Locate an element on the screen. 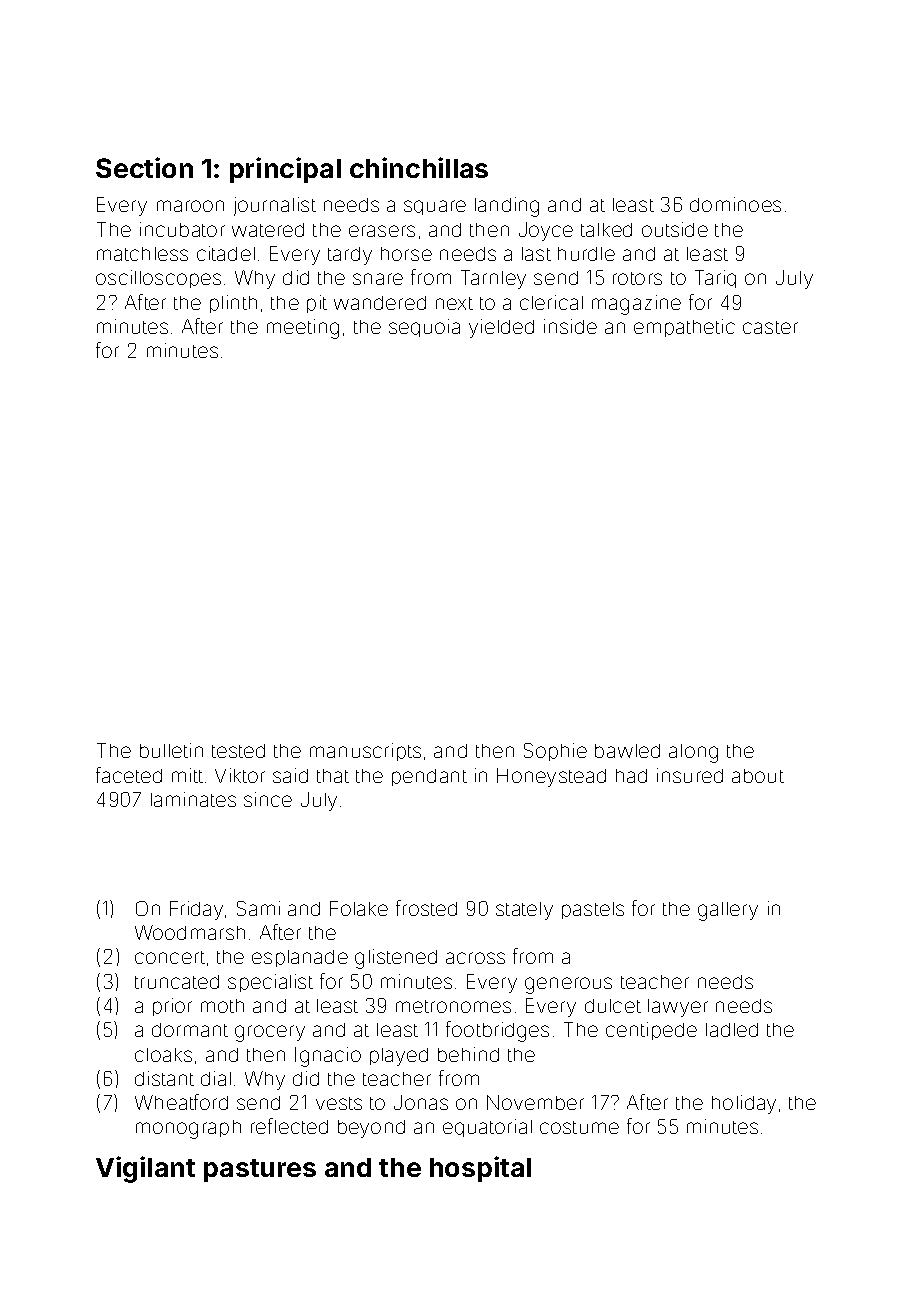 This screenshot has height=1311, width=924. Friday is located at coordinates (196, 910).
